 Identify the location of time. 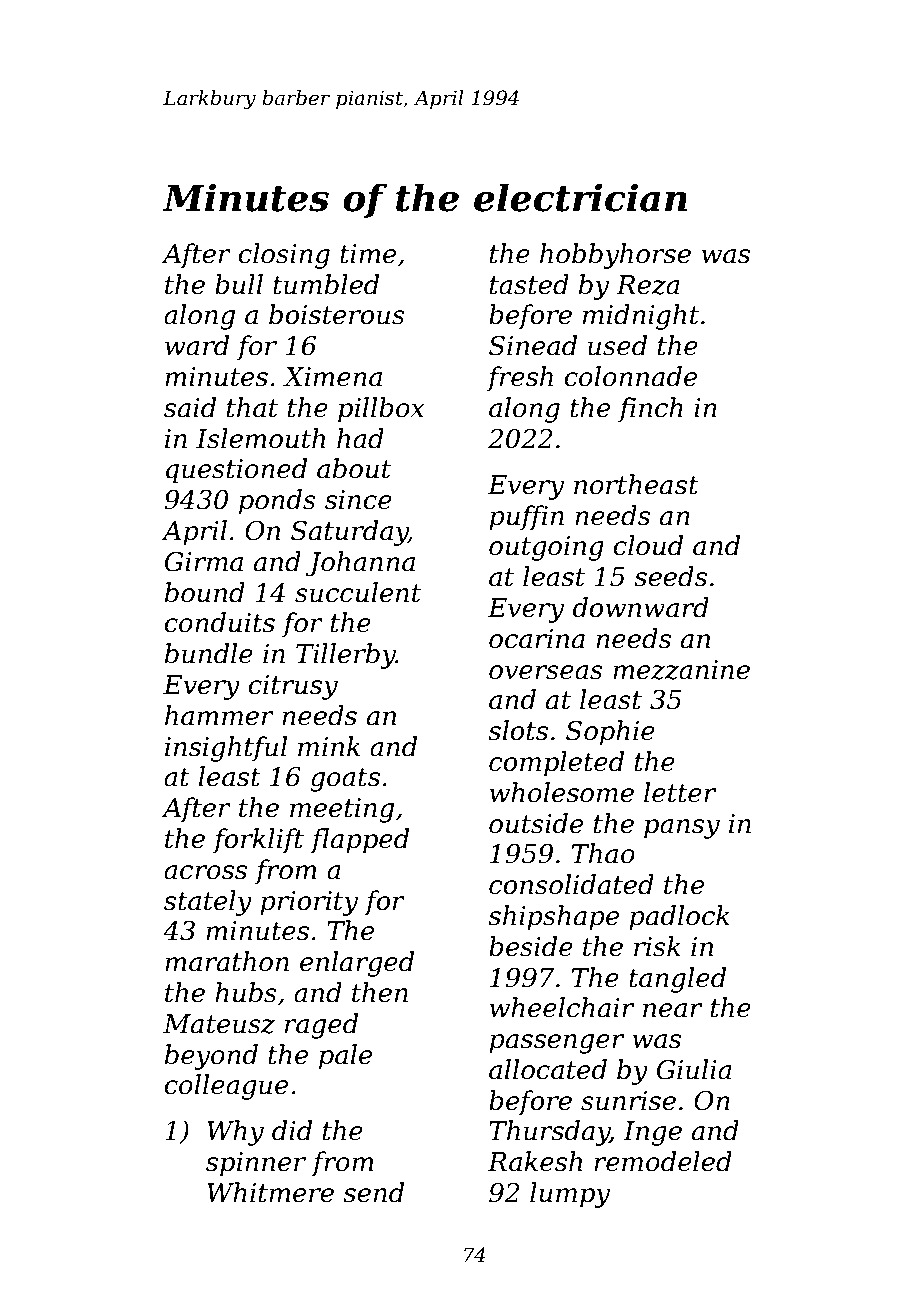
(368, 254).
